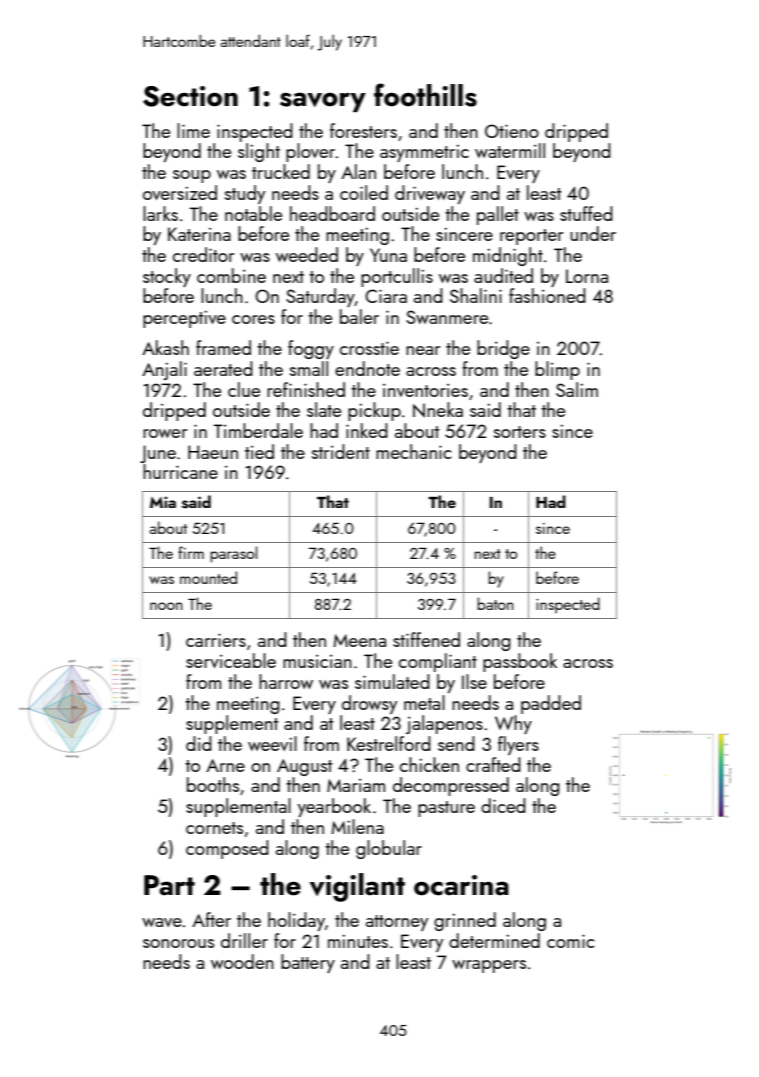 The image size is (759, 1077). Describe the element at coordinates (425, 95) in the screenshot. I see `foothills` at that location.
